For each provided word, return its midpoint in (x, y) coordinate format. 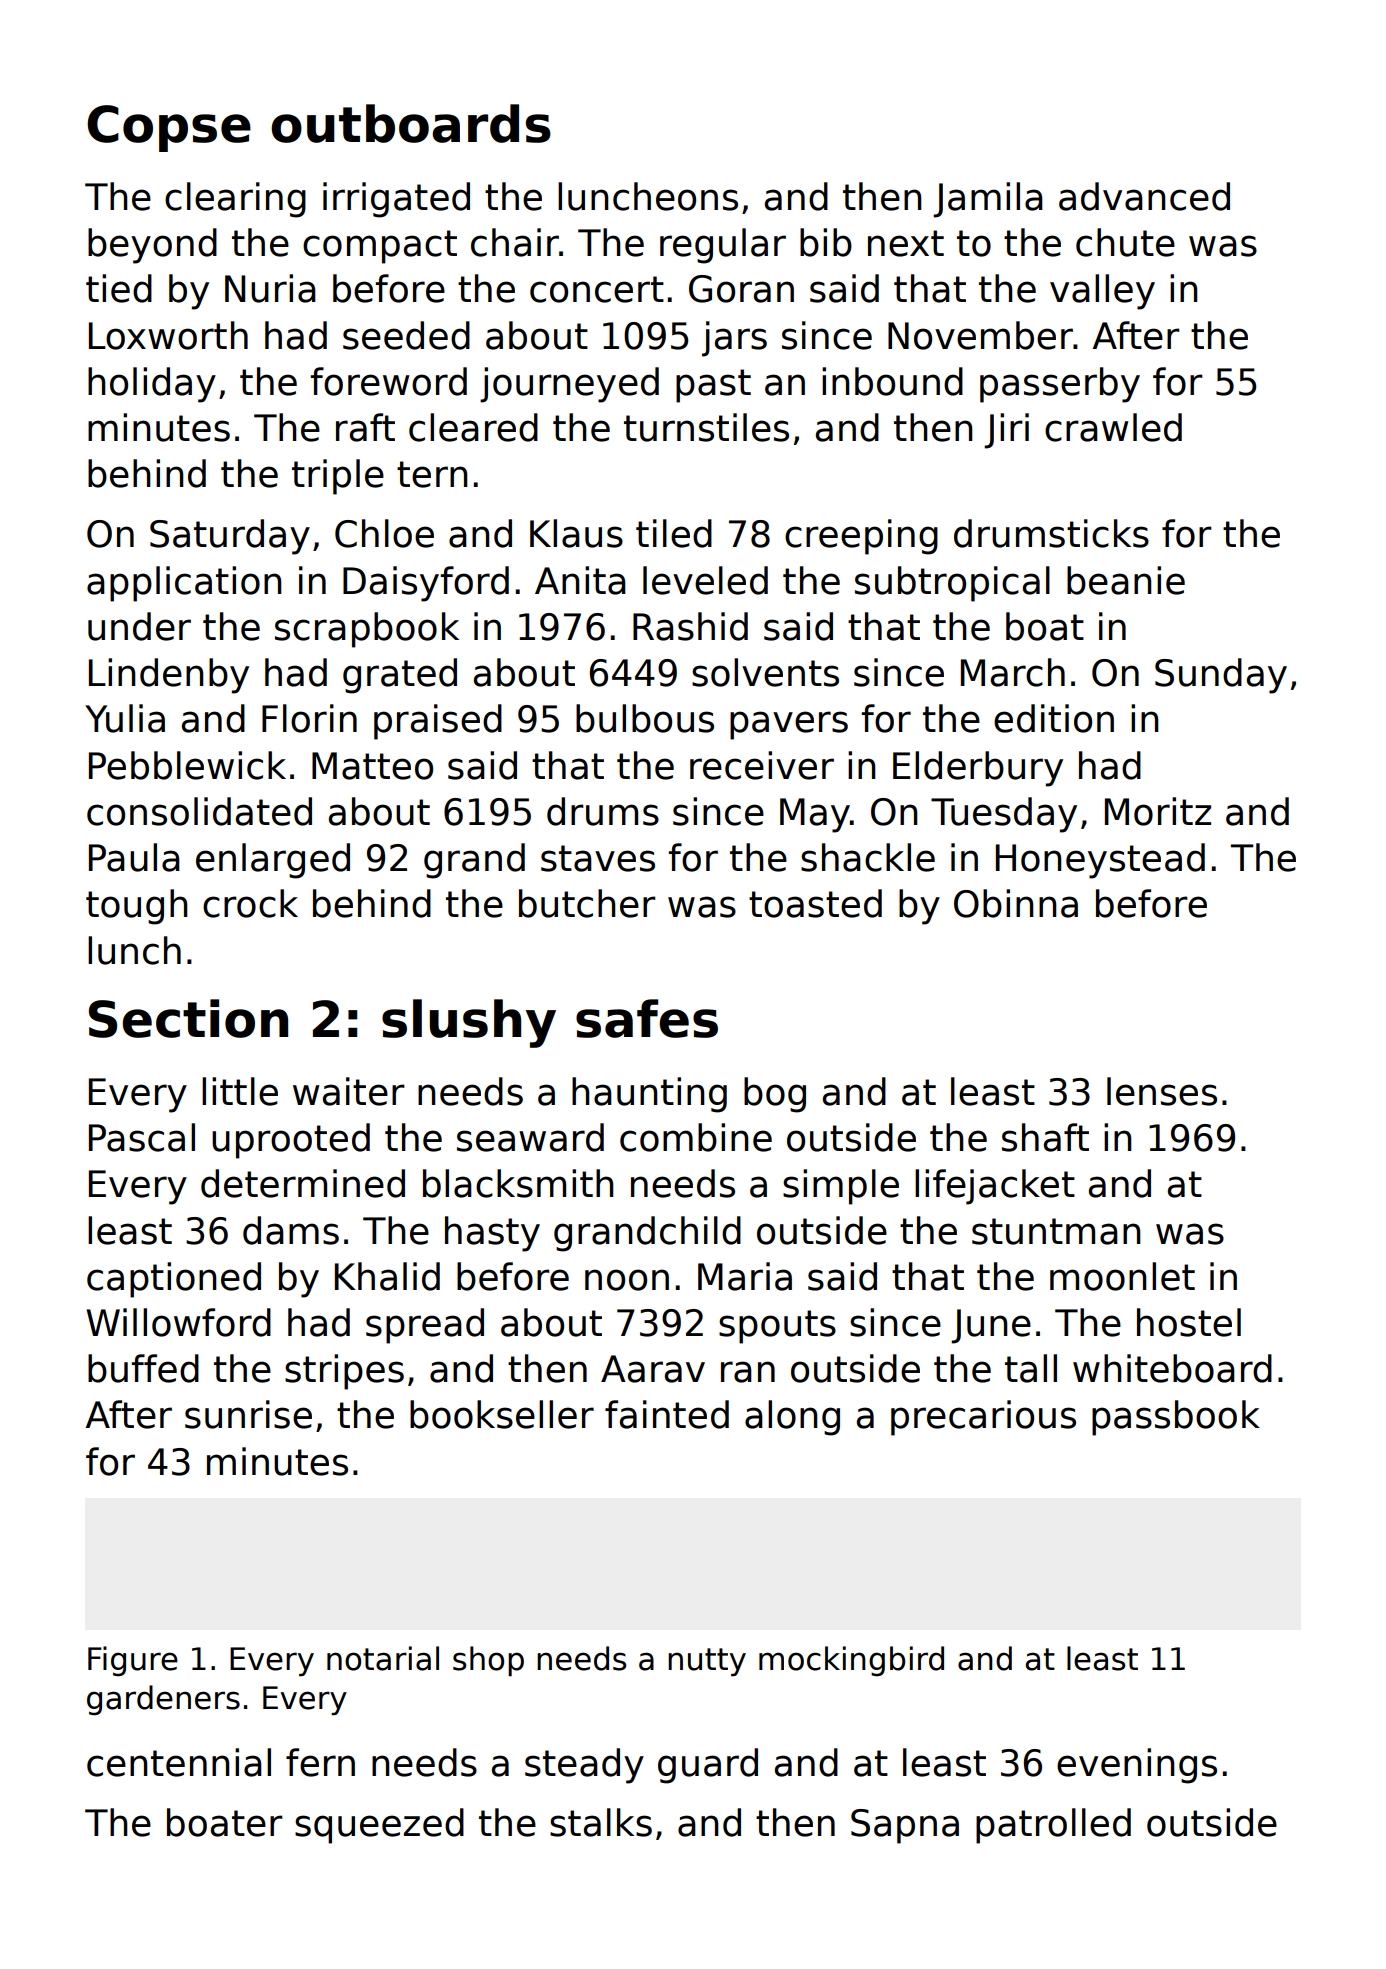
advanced (1144, 196)
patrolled (1053, 1826)
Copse (169, 128)
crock (250, 903)
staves (598, 858)
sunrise (248, 1414)
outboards (411, 123)
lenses (1162, 1091)
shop (488, 1661)
